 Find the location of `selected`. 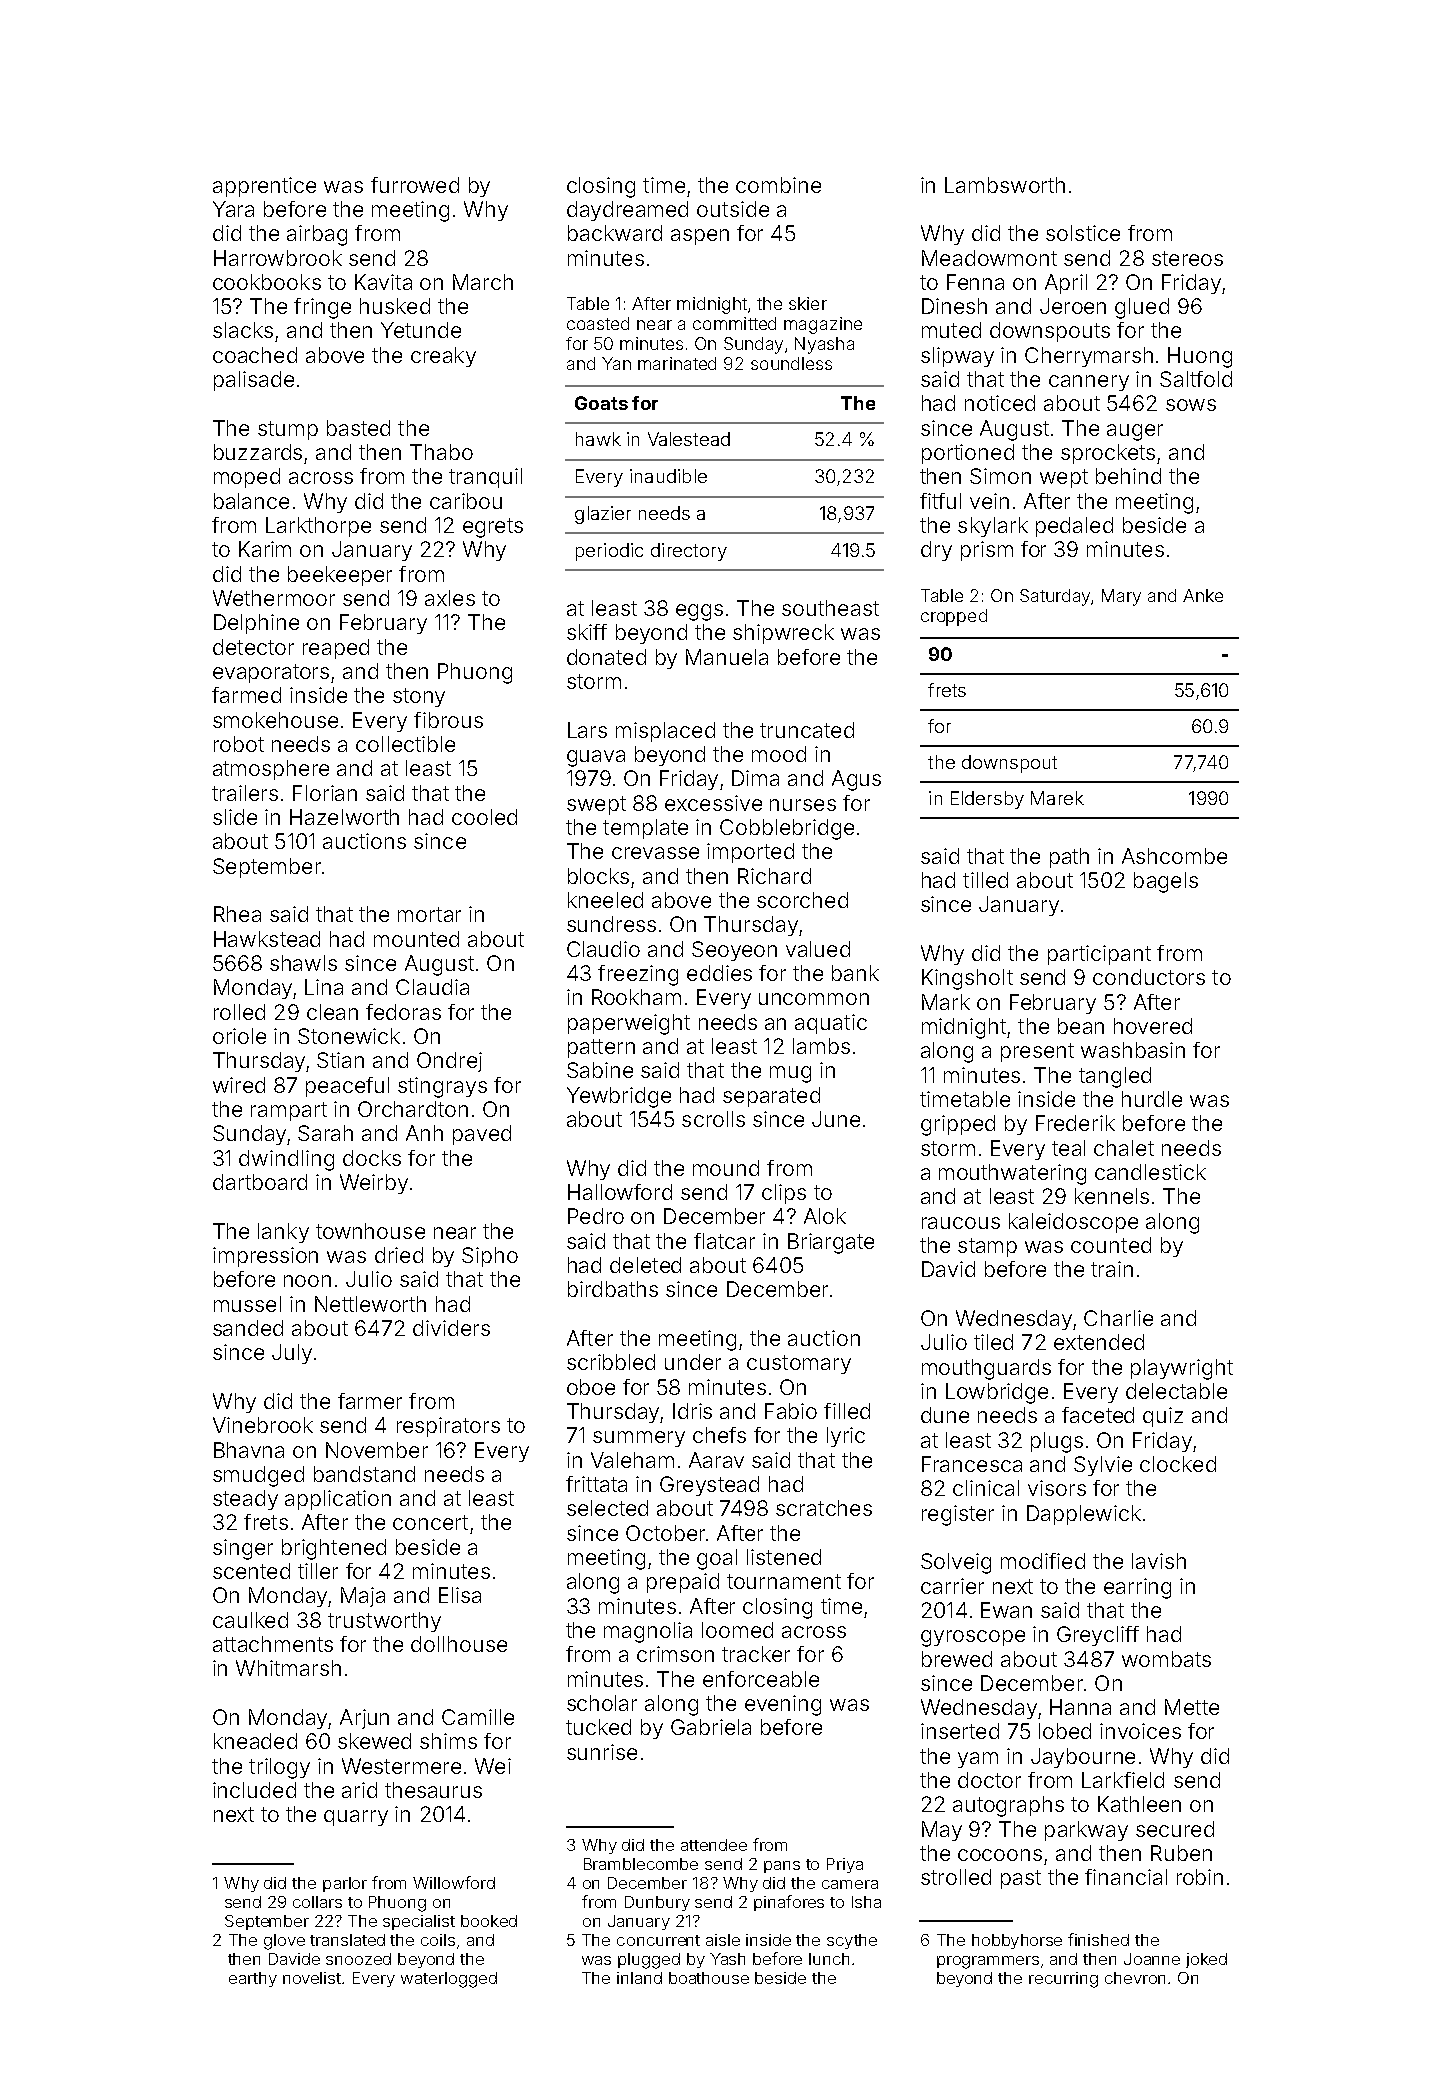

selected is located at coordinates (607, 1508).
